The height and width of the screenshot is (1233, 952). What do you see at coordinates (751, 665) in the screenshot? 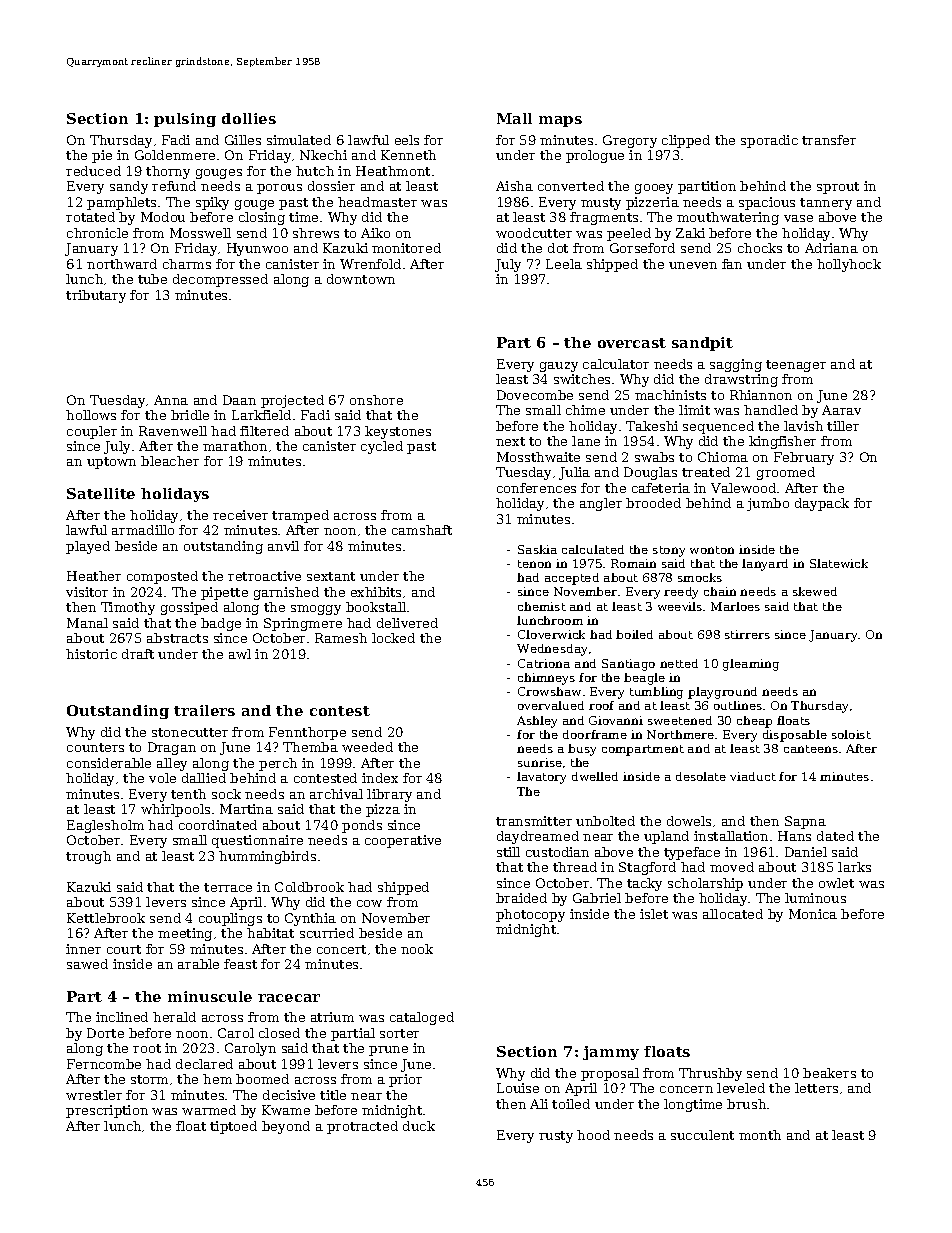
I see `gleaming` at bounding box center [751, 665].
